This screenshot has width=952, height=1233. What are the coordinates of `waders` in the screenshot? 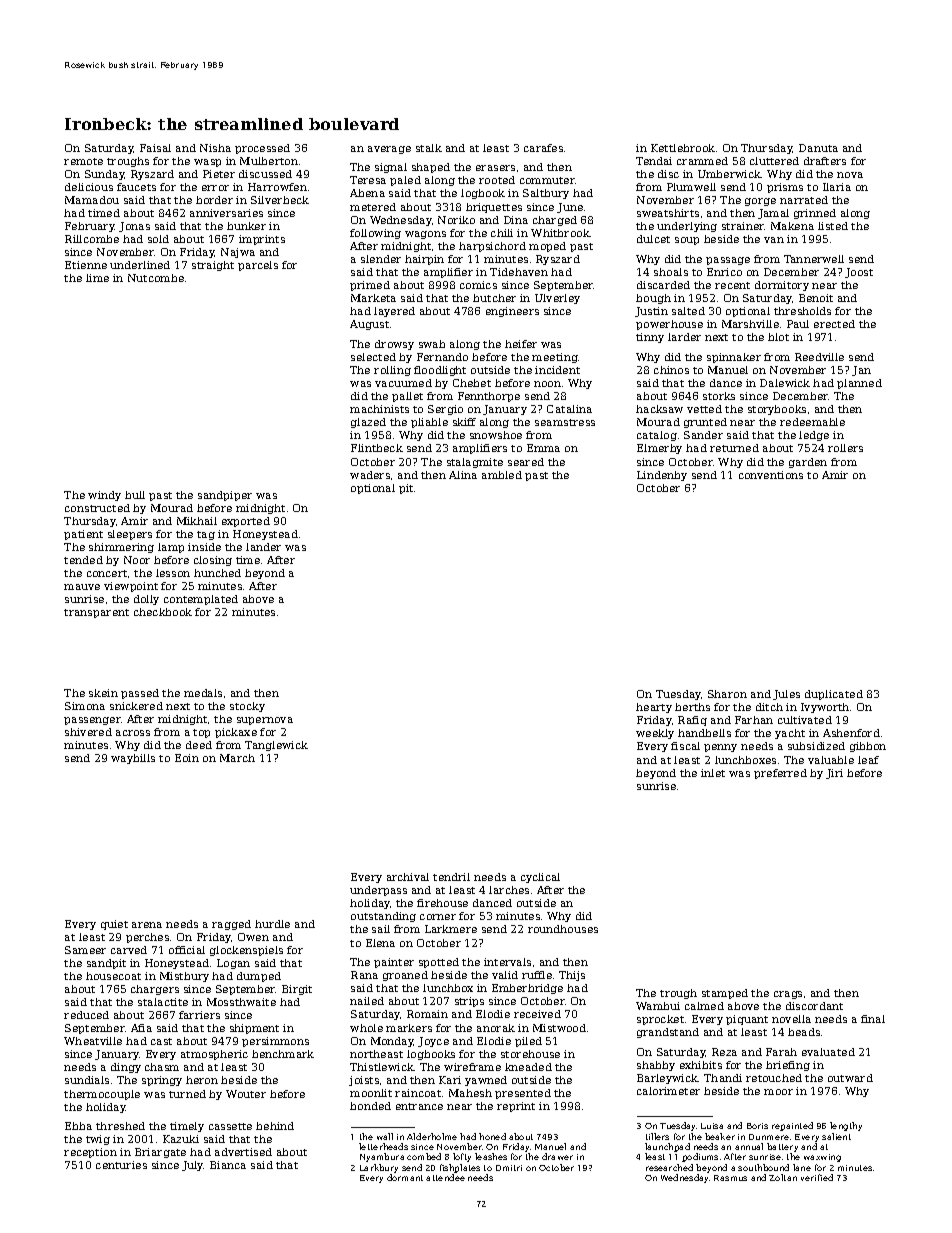 It's located at (370, 475).
